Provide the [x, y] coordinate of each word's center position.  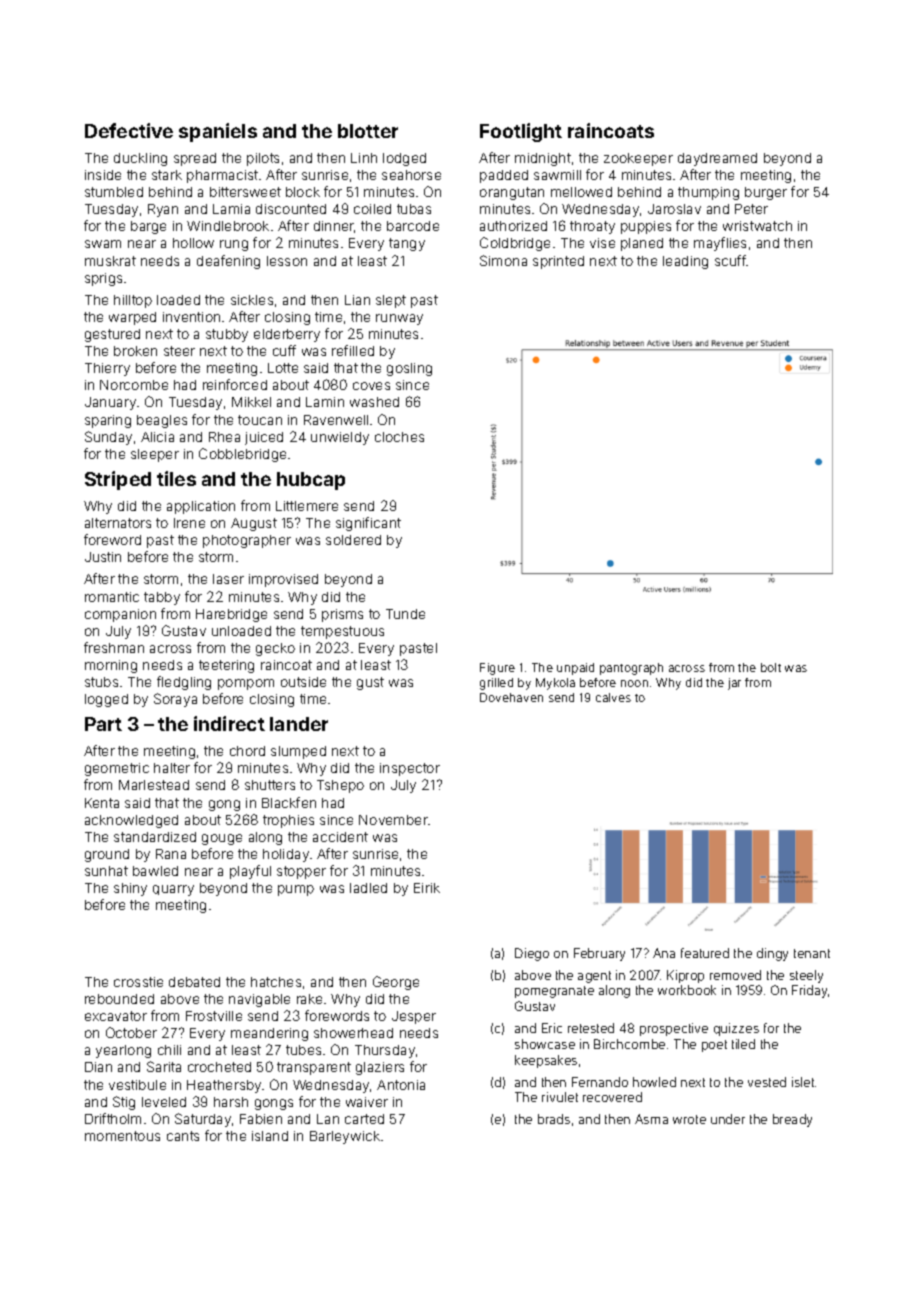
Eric [552, 1028]
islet [804, 1082]
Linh [364, 158]
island [270, 1136]
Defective [129, 130]
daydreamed [717, 159]
